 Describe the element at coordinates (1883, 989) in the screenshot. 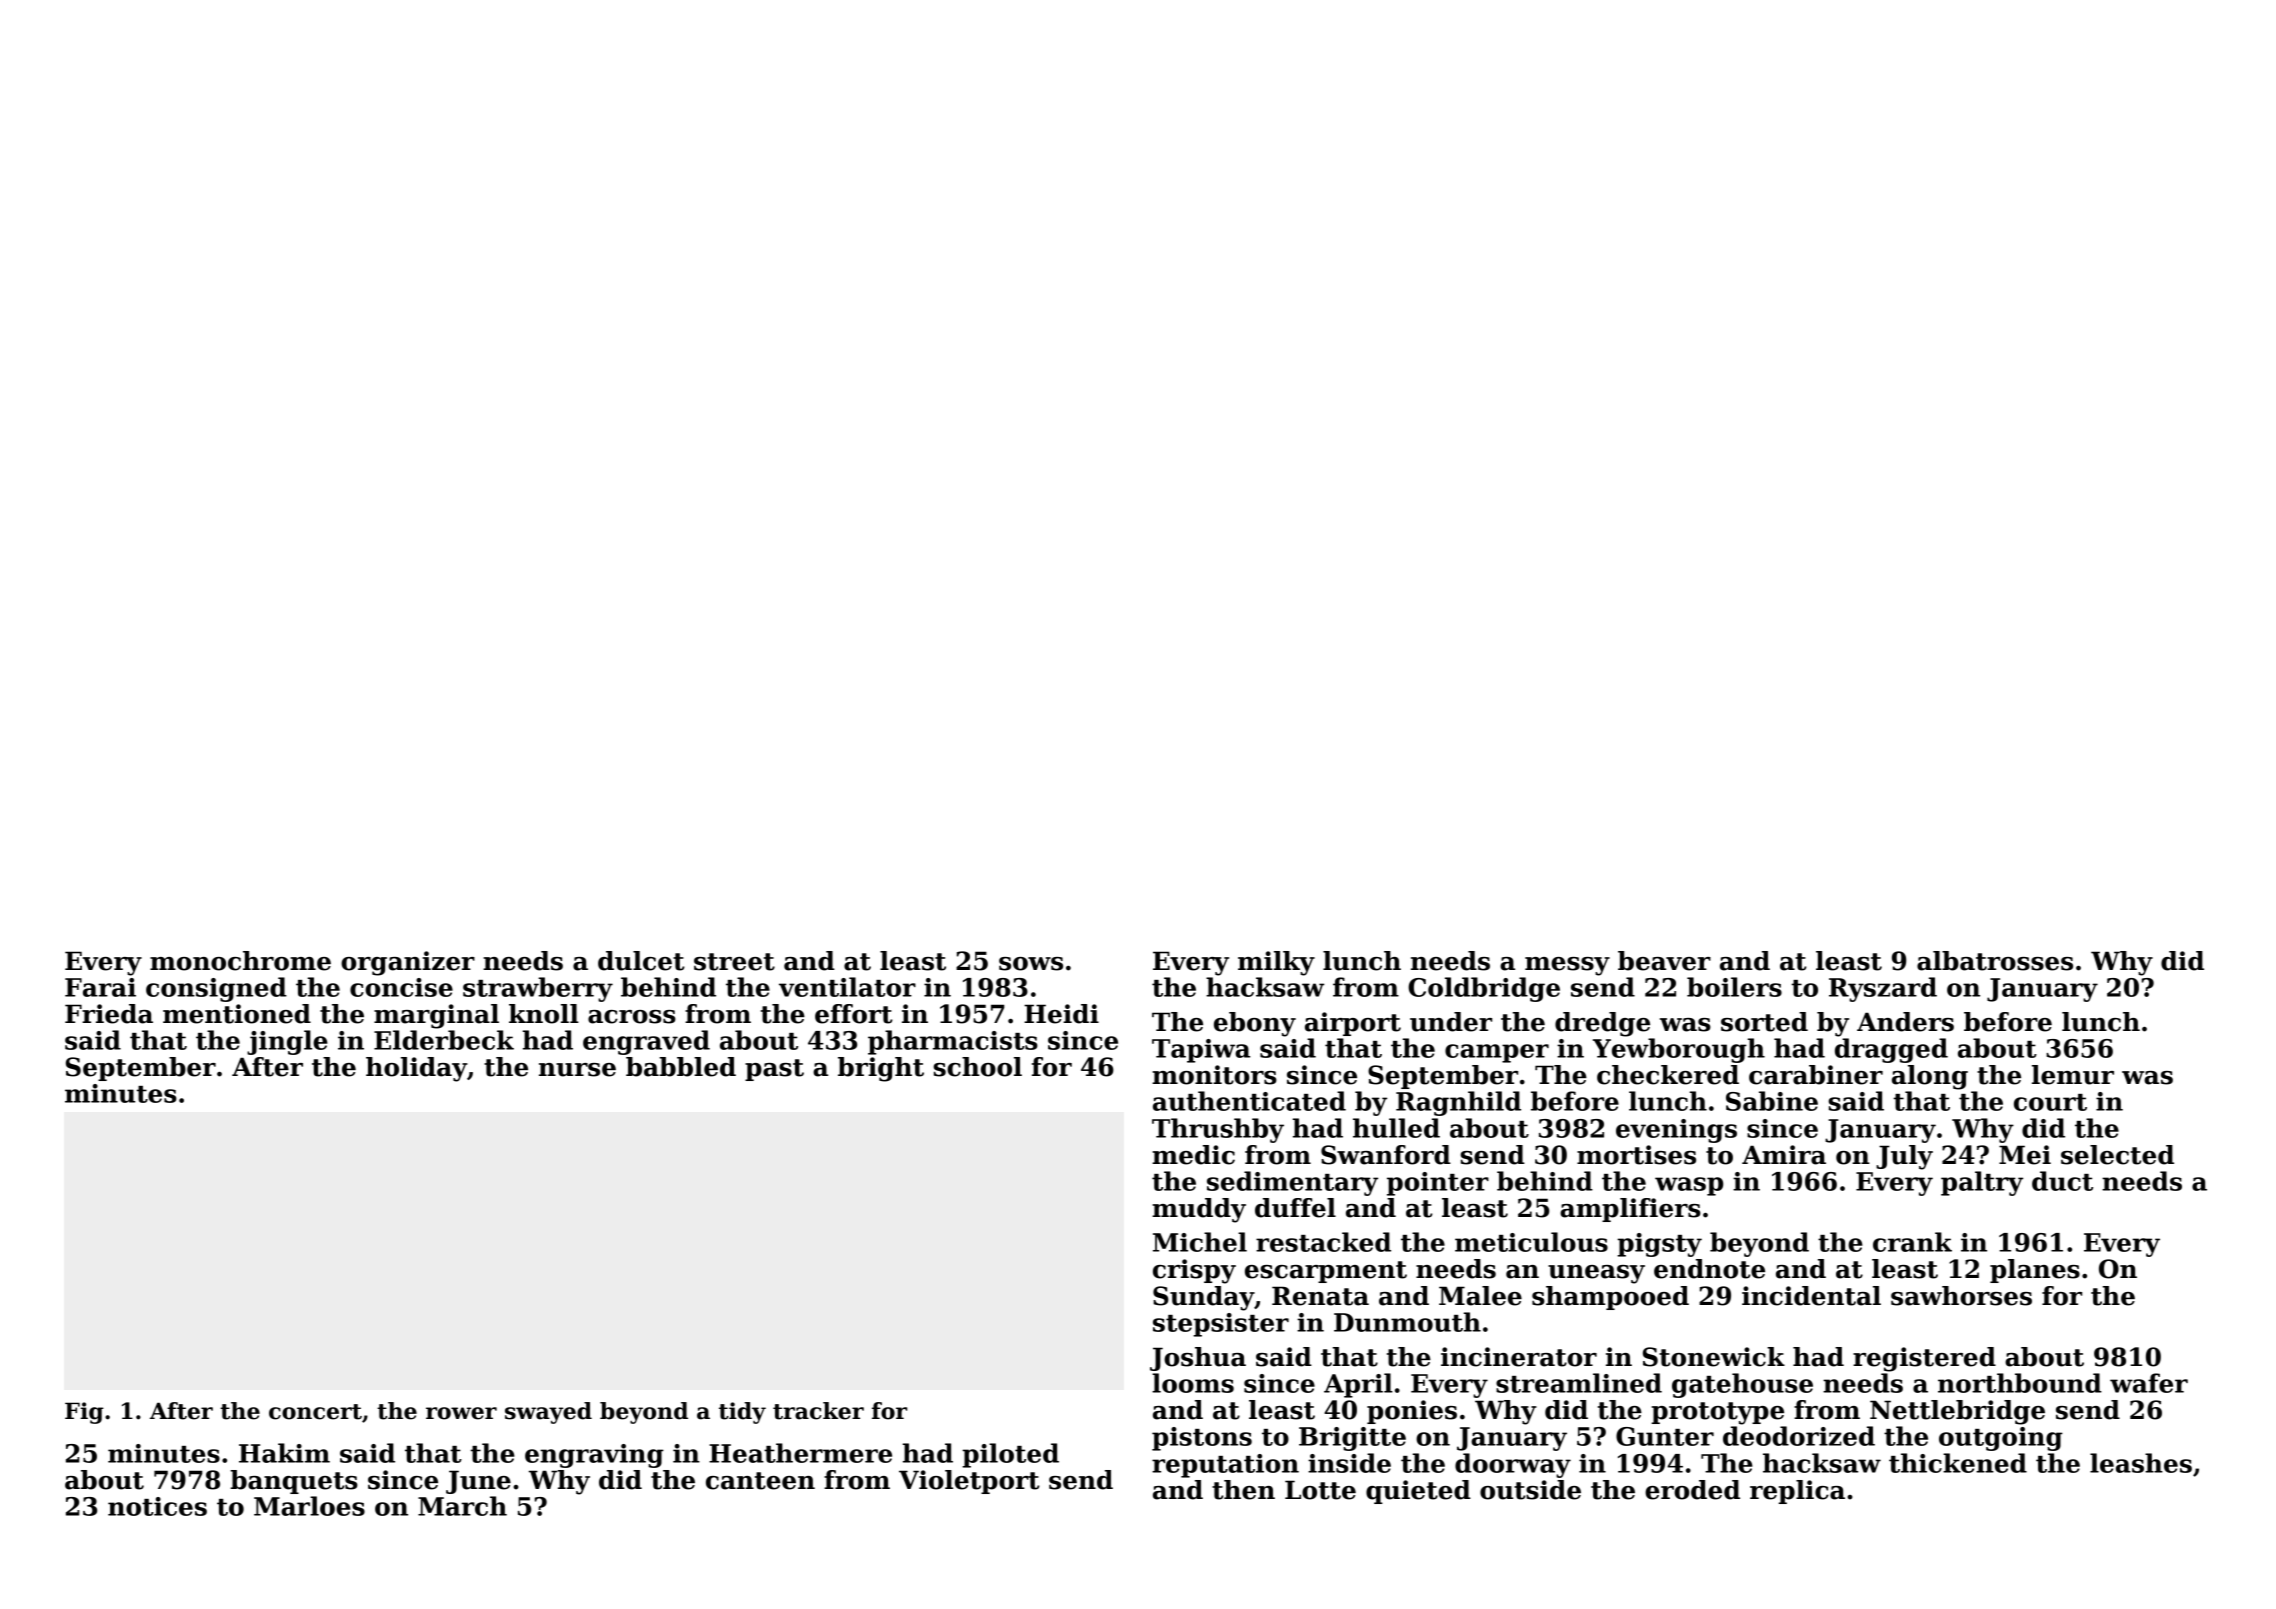

I see `Ryszard` at that location.
